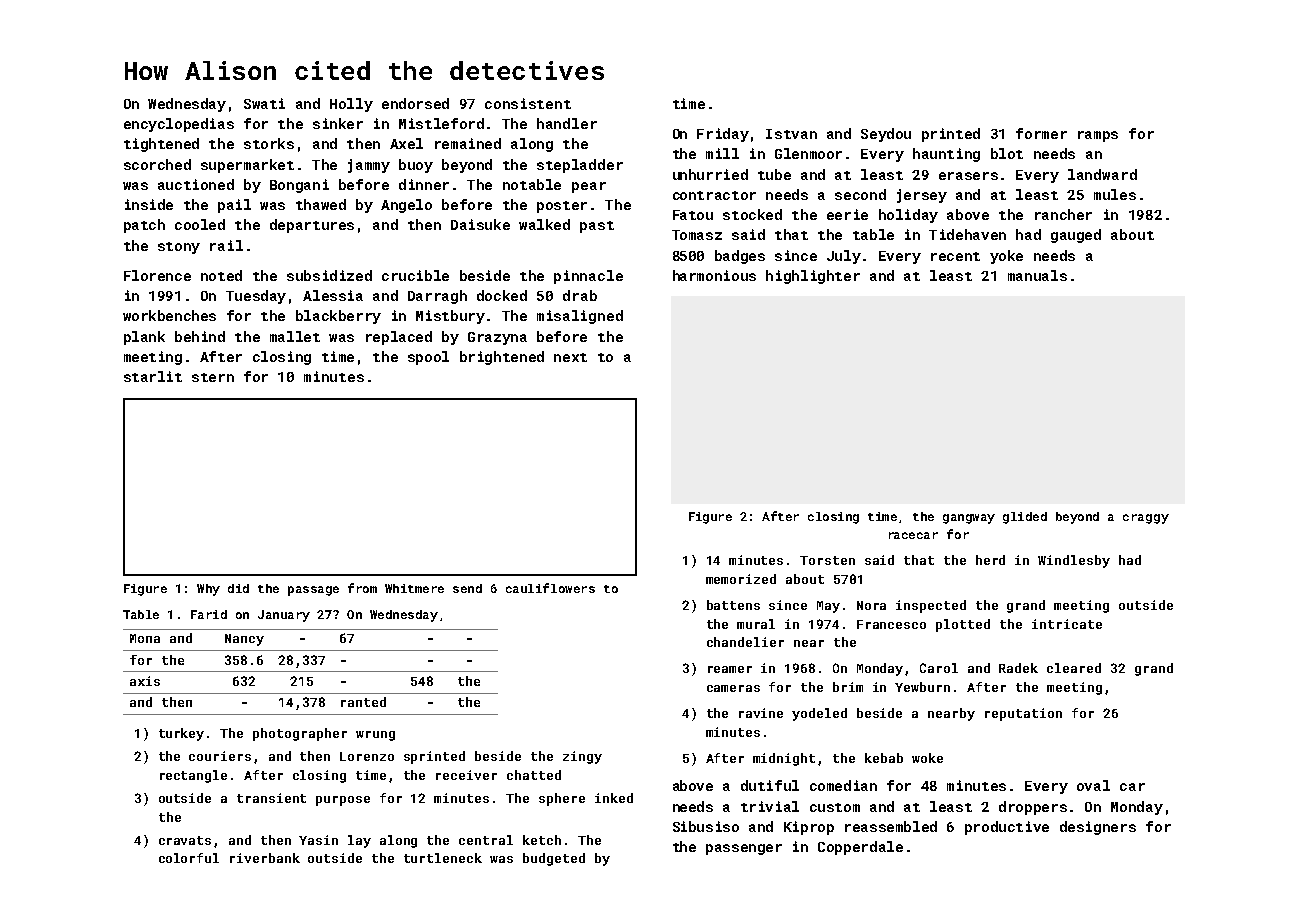 This document has width=1308, height=924. What do you see at coordinates (1102, 174) in the document?
I see `landward` at bounding box center [1102, 174].
